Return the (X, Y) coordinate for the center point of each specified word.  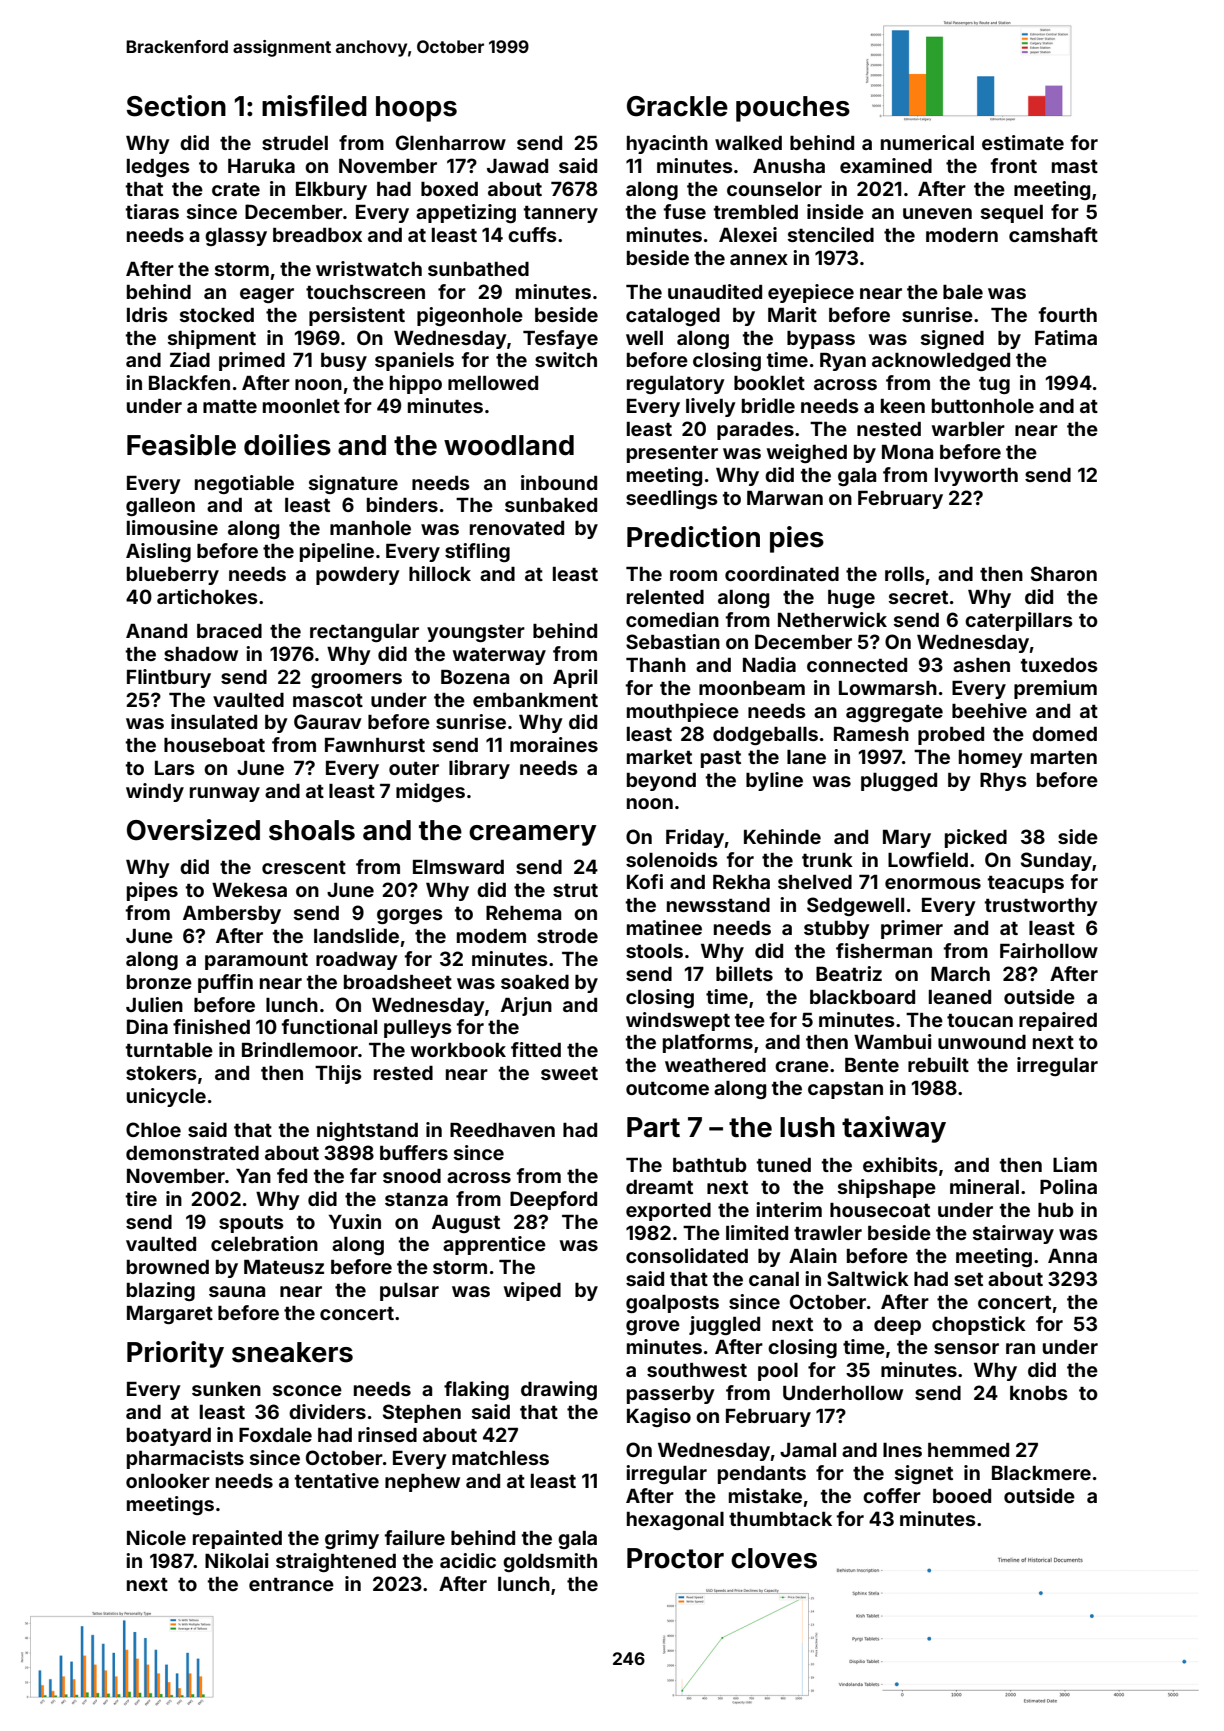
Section (176, 106)
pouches (793, 109)
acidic (468, 1560)
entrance (291, 1584)
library (479, 769)
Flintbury (169, 678)
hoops (416, 109)
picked (976, 838)
